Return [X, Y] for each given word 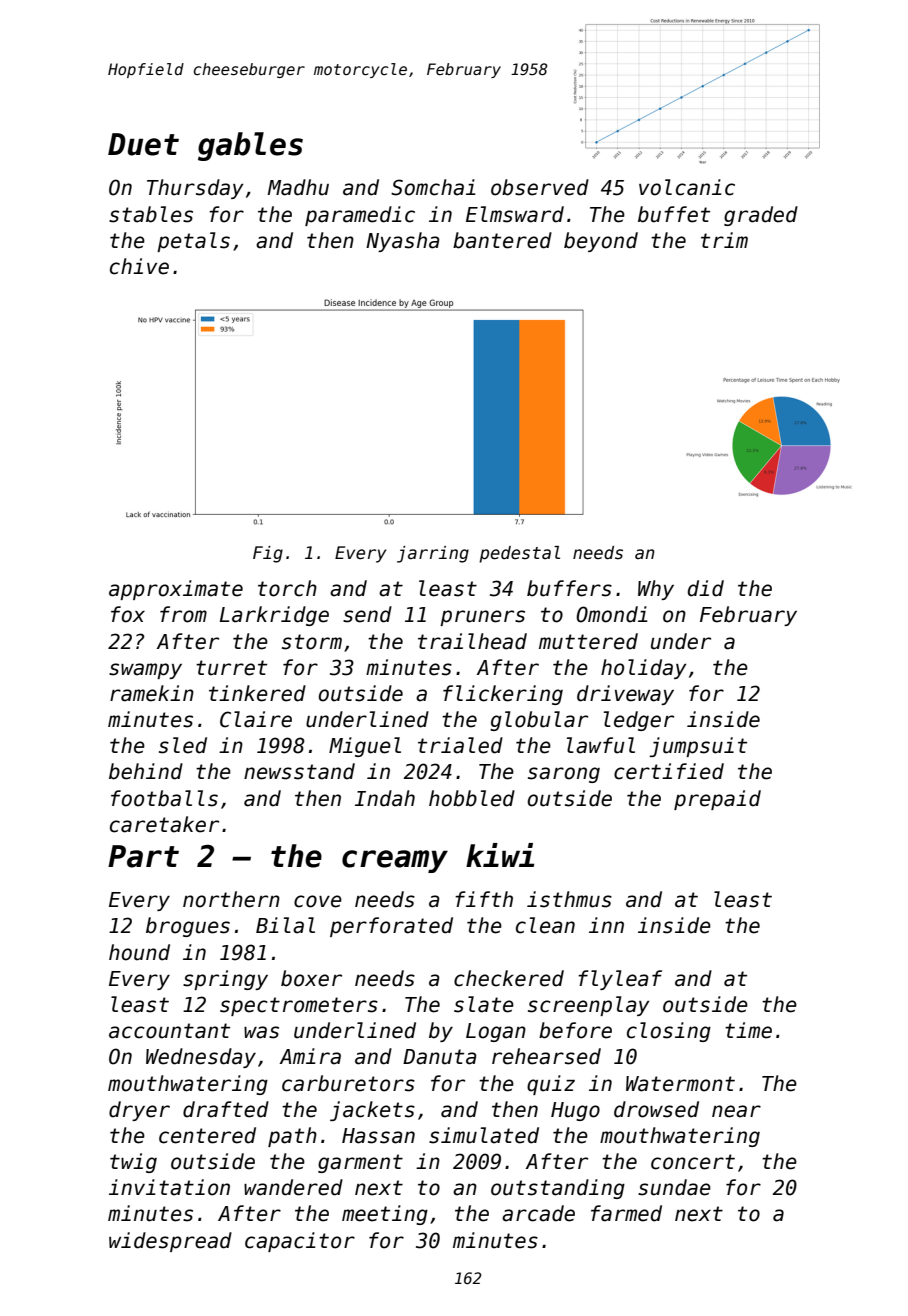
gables [250, 146]
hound [139, 952]
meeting [385, 1215]
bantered [502, 240]
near [736, 1111]
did [706, 588]
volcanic [687, 187]
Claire [256, 719]
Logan [496, 1032]
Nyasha [403, 242]
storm [312, 642]
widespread [170, 1242]
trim [724, 240]
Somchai [433, 187]
